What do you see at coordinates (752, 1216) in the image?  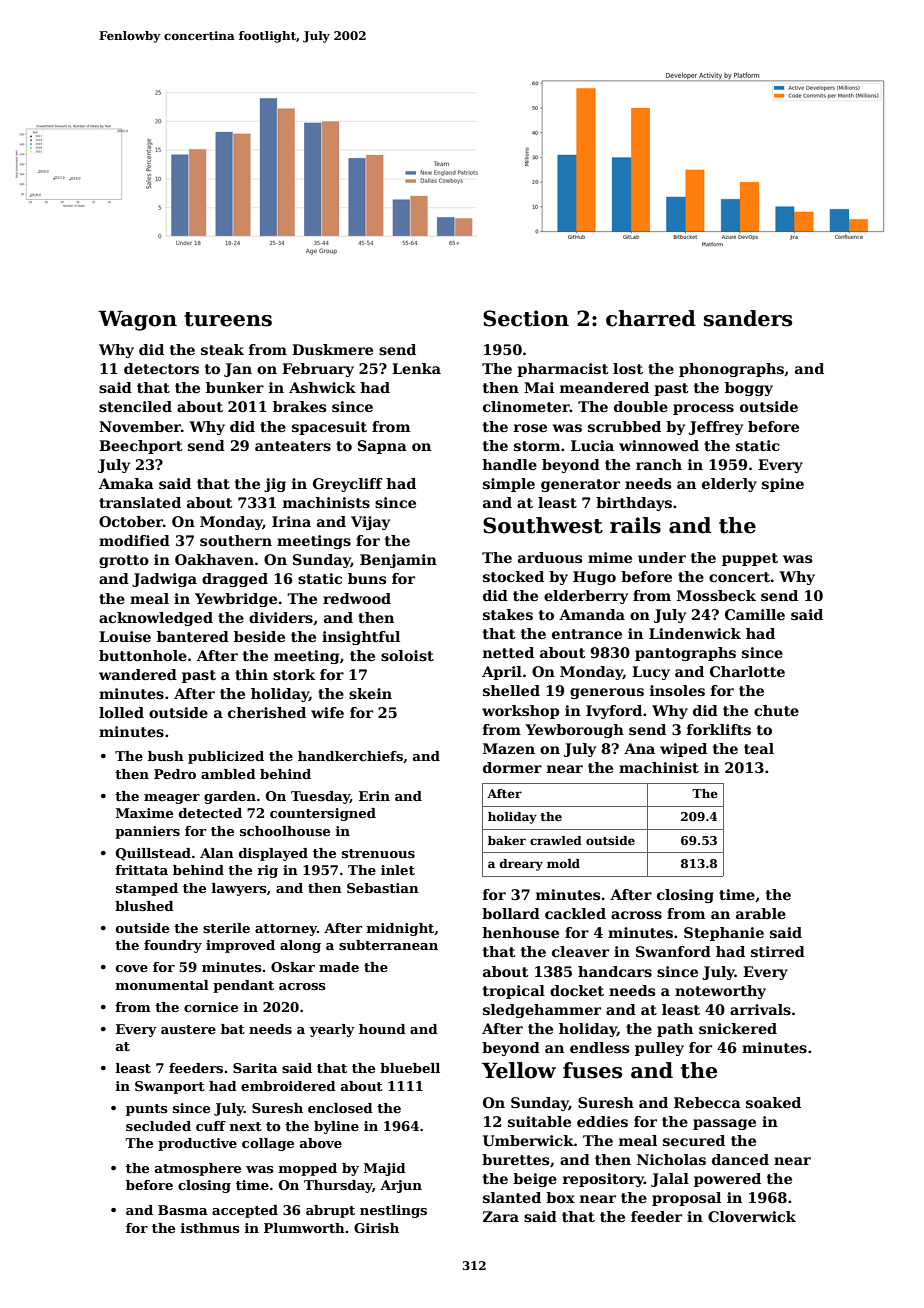 I see `Cloverwick` at bounding box center [752, 1216].
